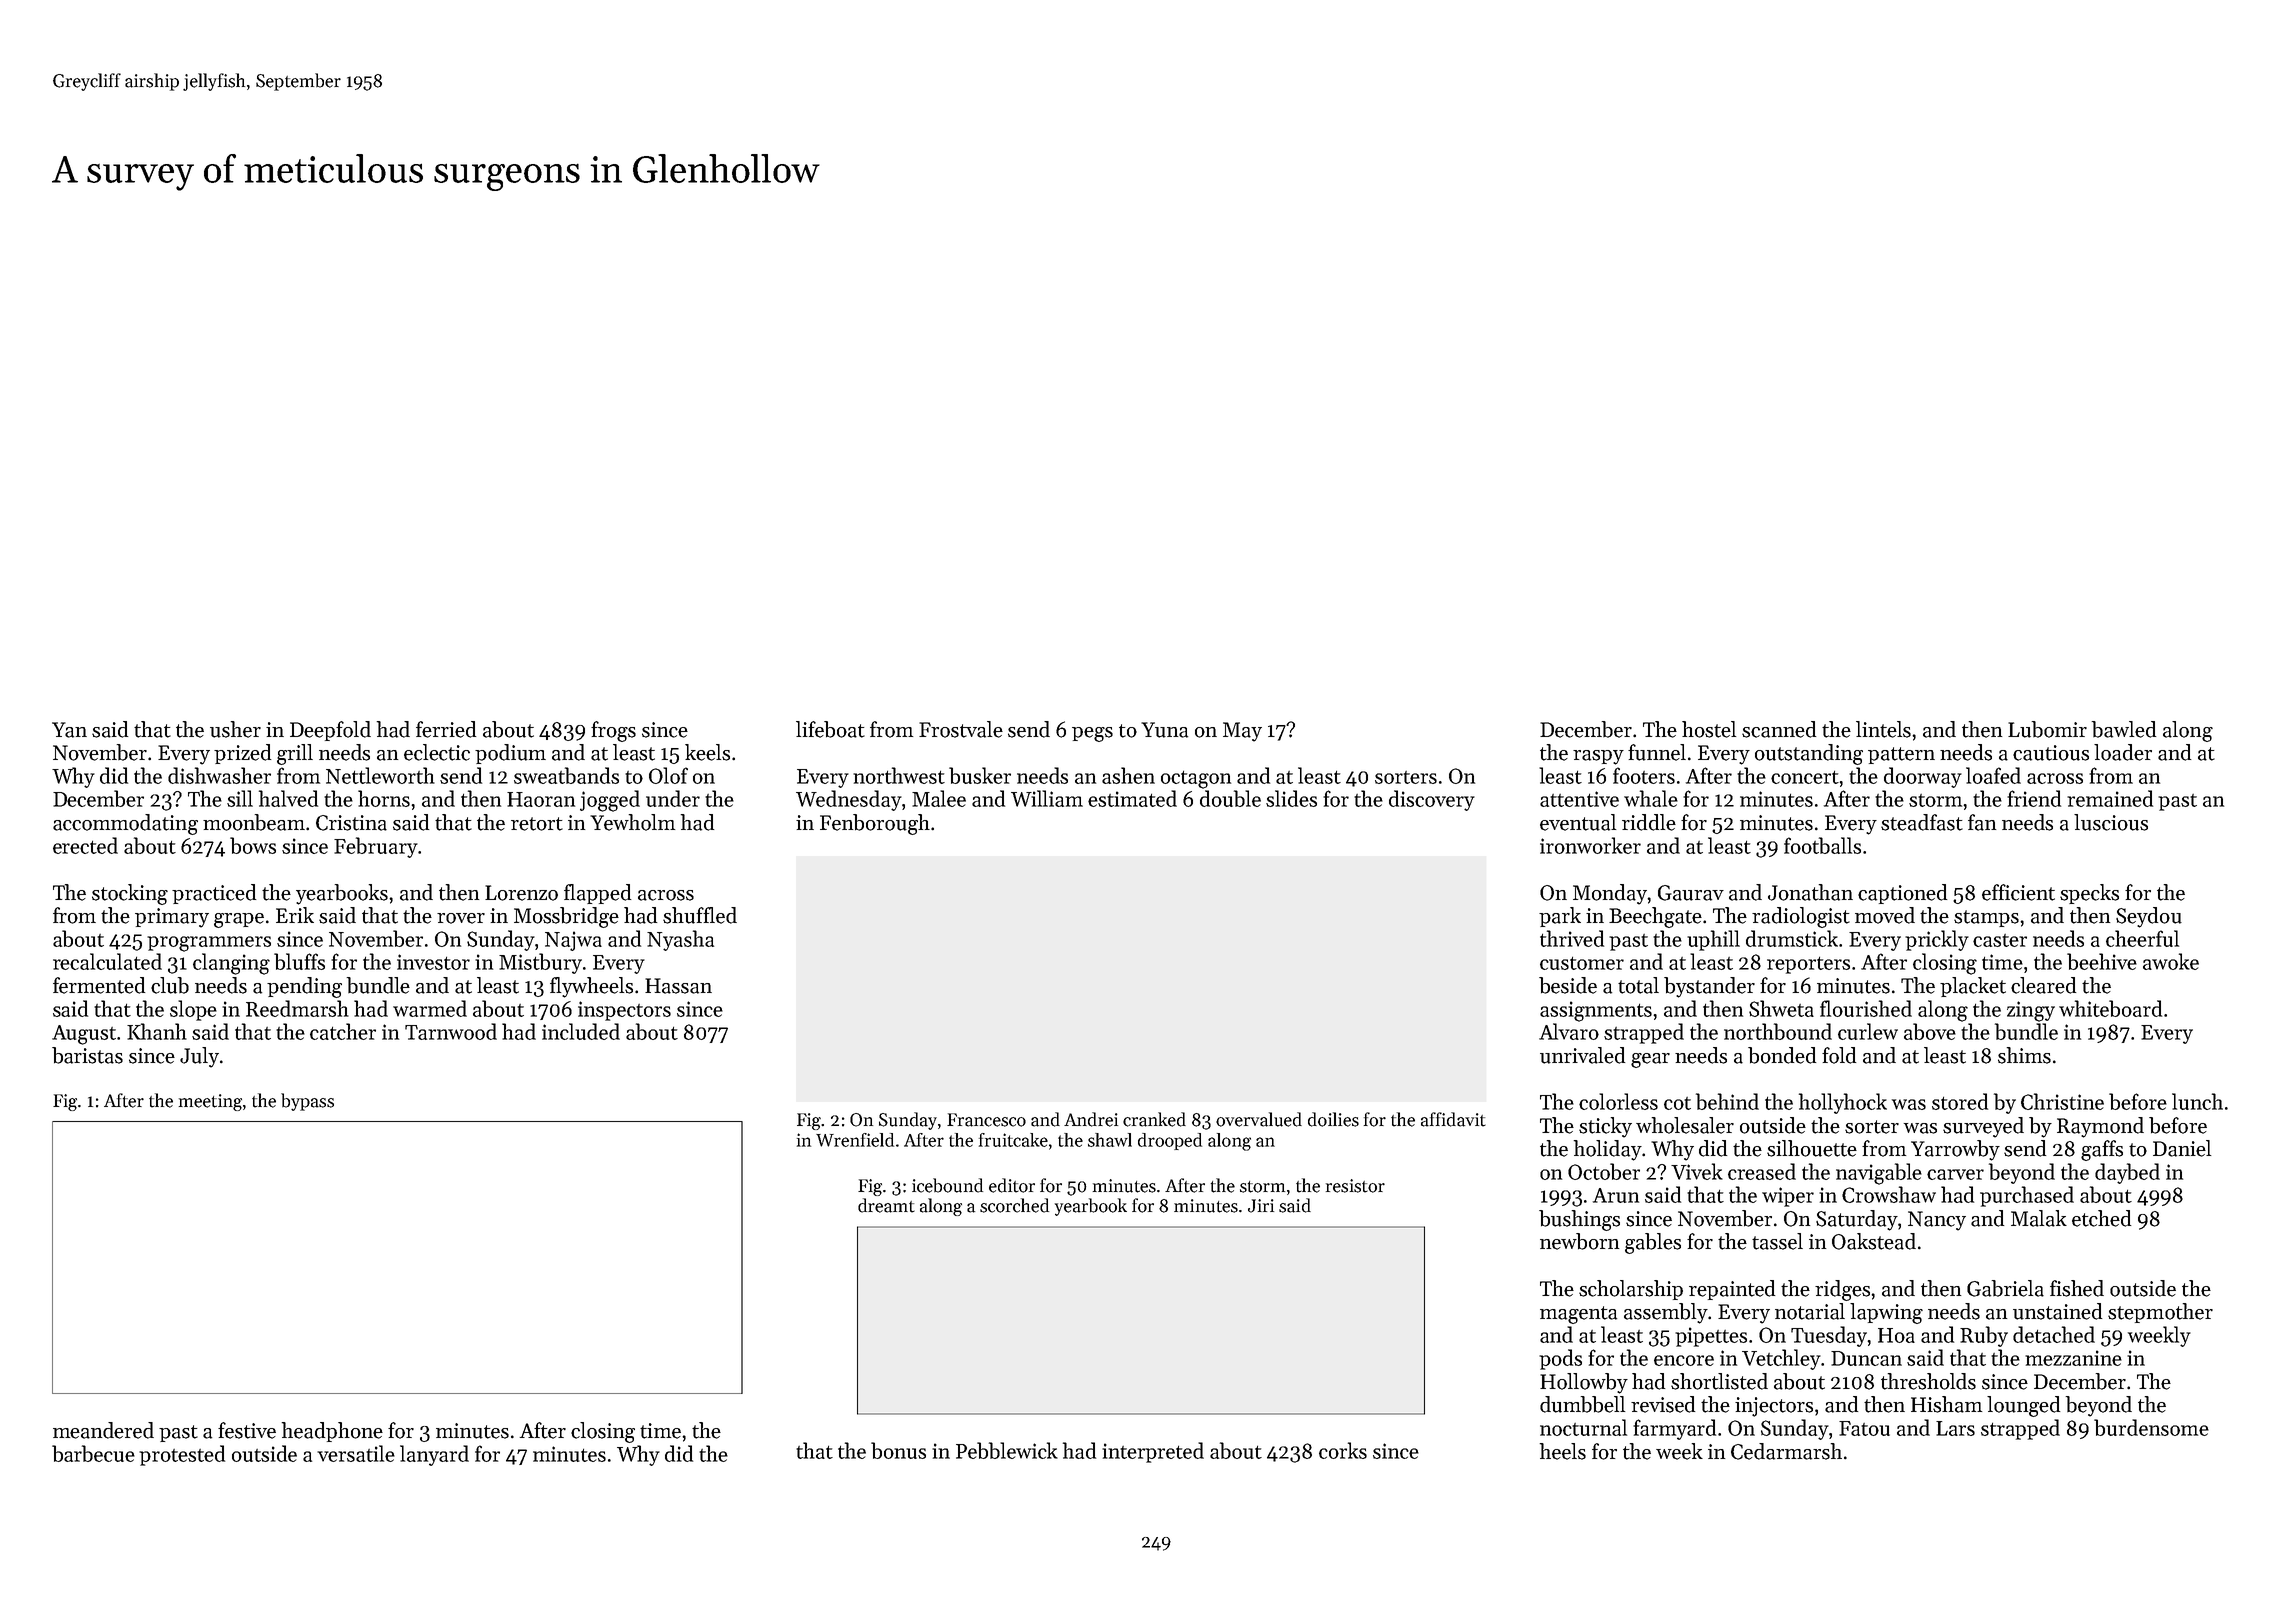 The width and height of the page is (2282, 1614). What do you see at coordinates (624, 1011) in the page?
I see `inspectors` at bounding box center [624, 1011].
